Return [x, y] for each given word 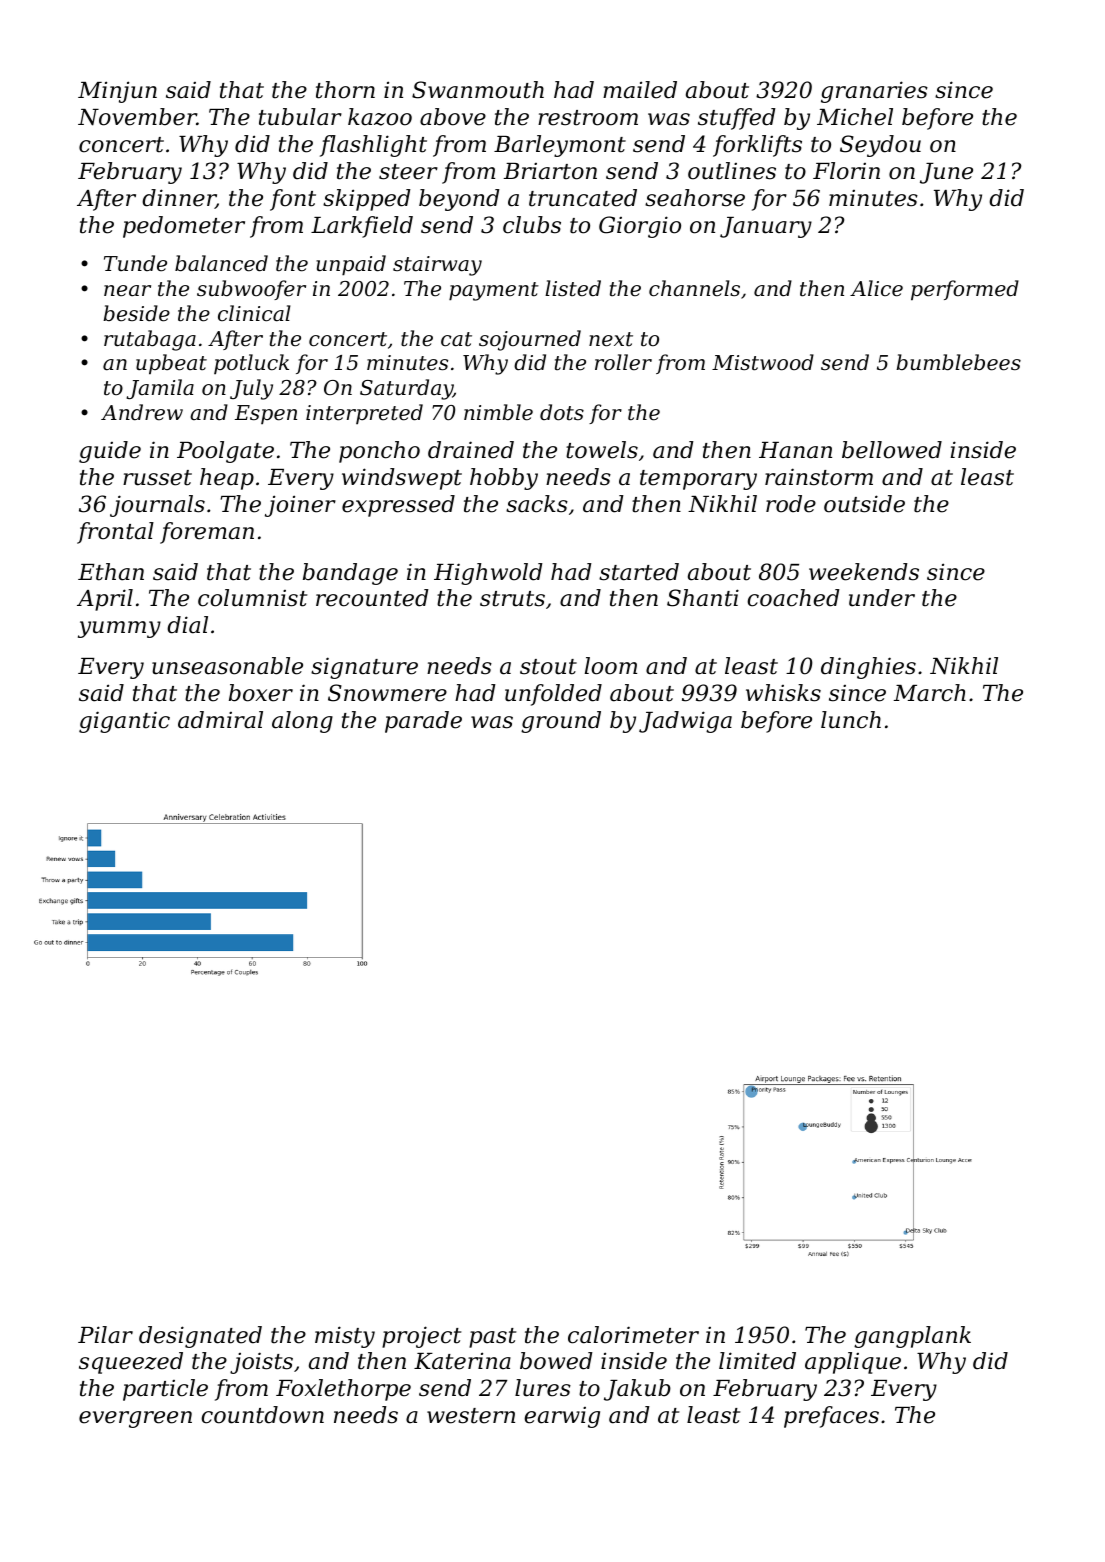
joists [261, 1363]
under [882, 598]
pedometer [184, 227]
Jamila [160, 389]
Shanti [703, 598]
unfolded [553, 695]
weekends [864, 572]
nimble [498, 412]
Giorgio [640, 227]
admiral [220, 720]
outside [864, 504]
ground [561, 722]
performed [965, 290]
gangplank [912, 1337]
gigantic [124, 722]
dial [187, 625]
